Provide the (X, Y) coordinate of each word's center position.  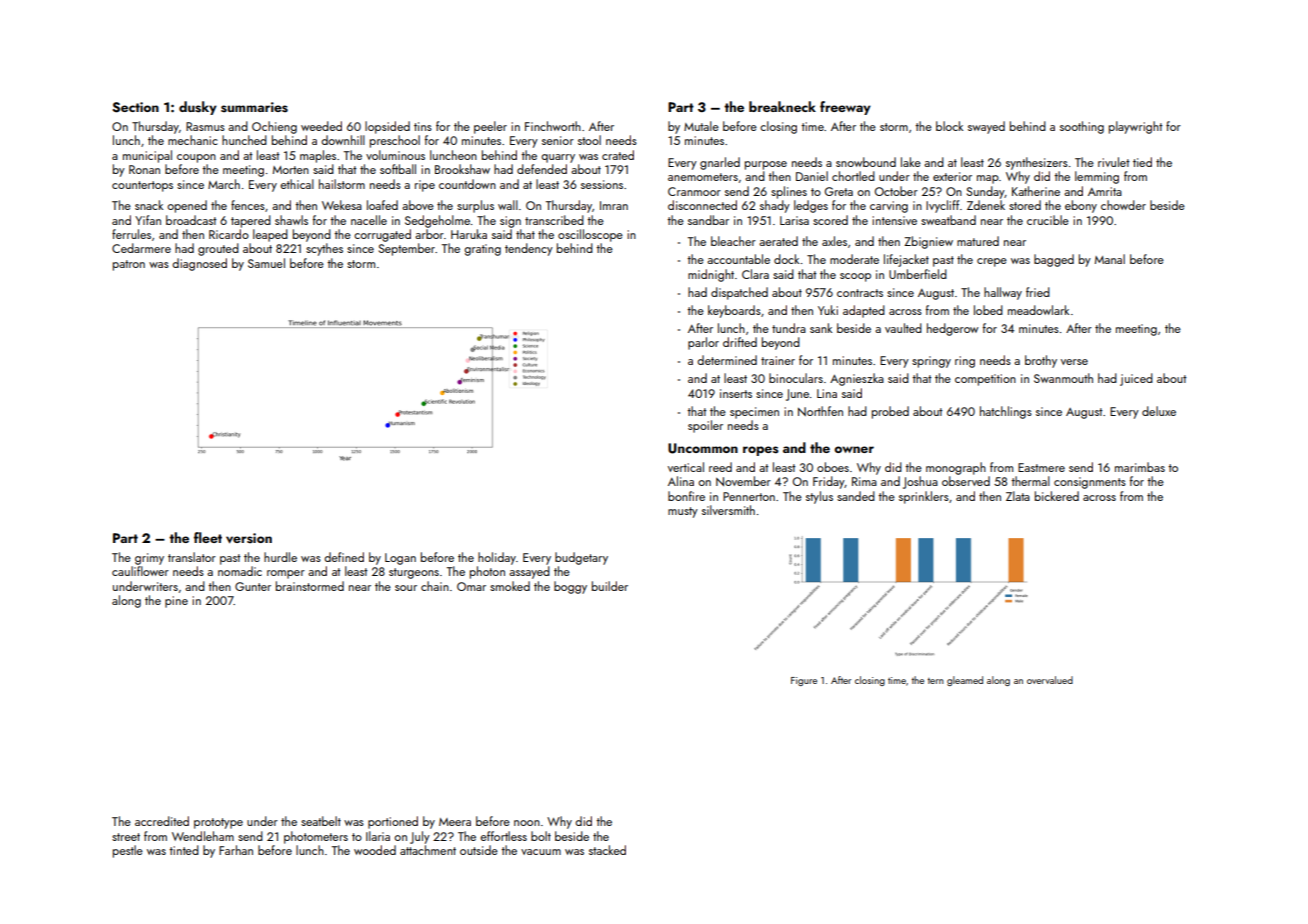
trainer (778, 360)
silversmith (728, 510)
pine (176, 602)
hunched (244, 140)
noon (527, 823)
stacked (607, 850)
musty (683, 512)
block (949, 126)
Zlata (1018, 496)
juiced (1136, 379)
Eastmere (1041, 467)
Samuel (266, 263)
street (126, 837)
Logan (400, 559)
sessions (602, 184)
